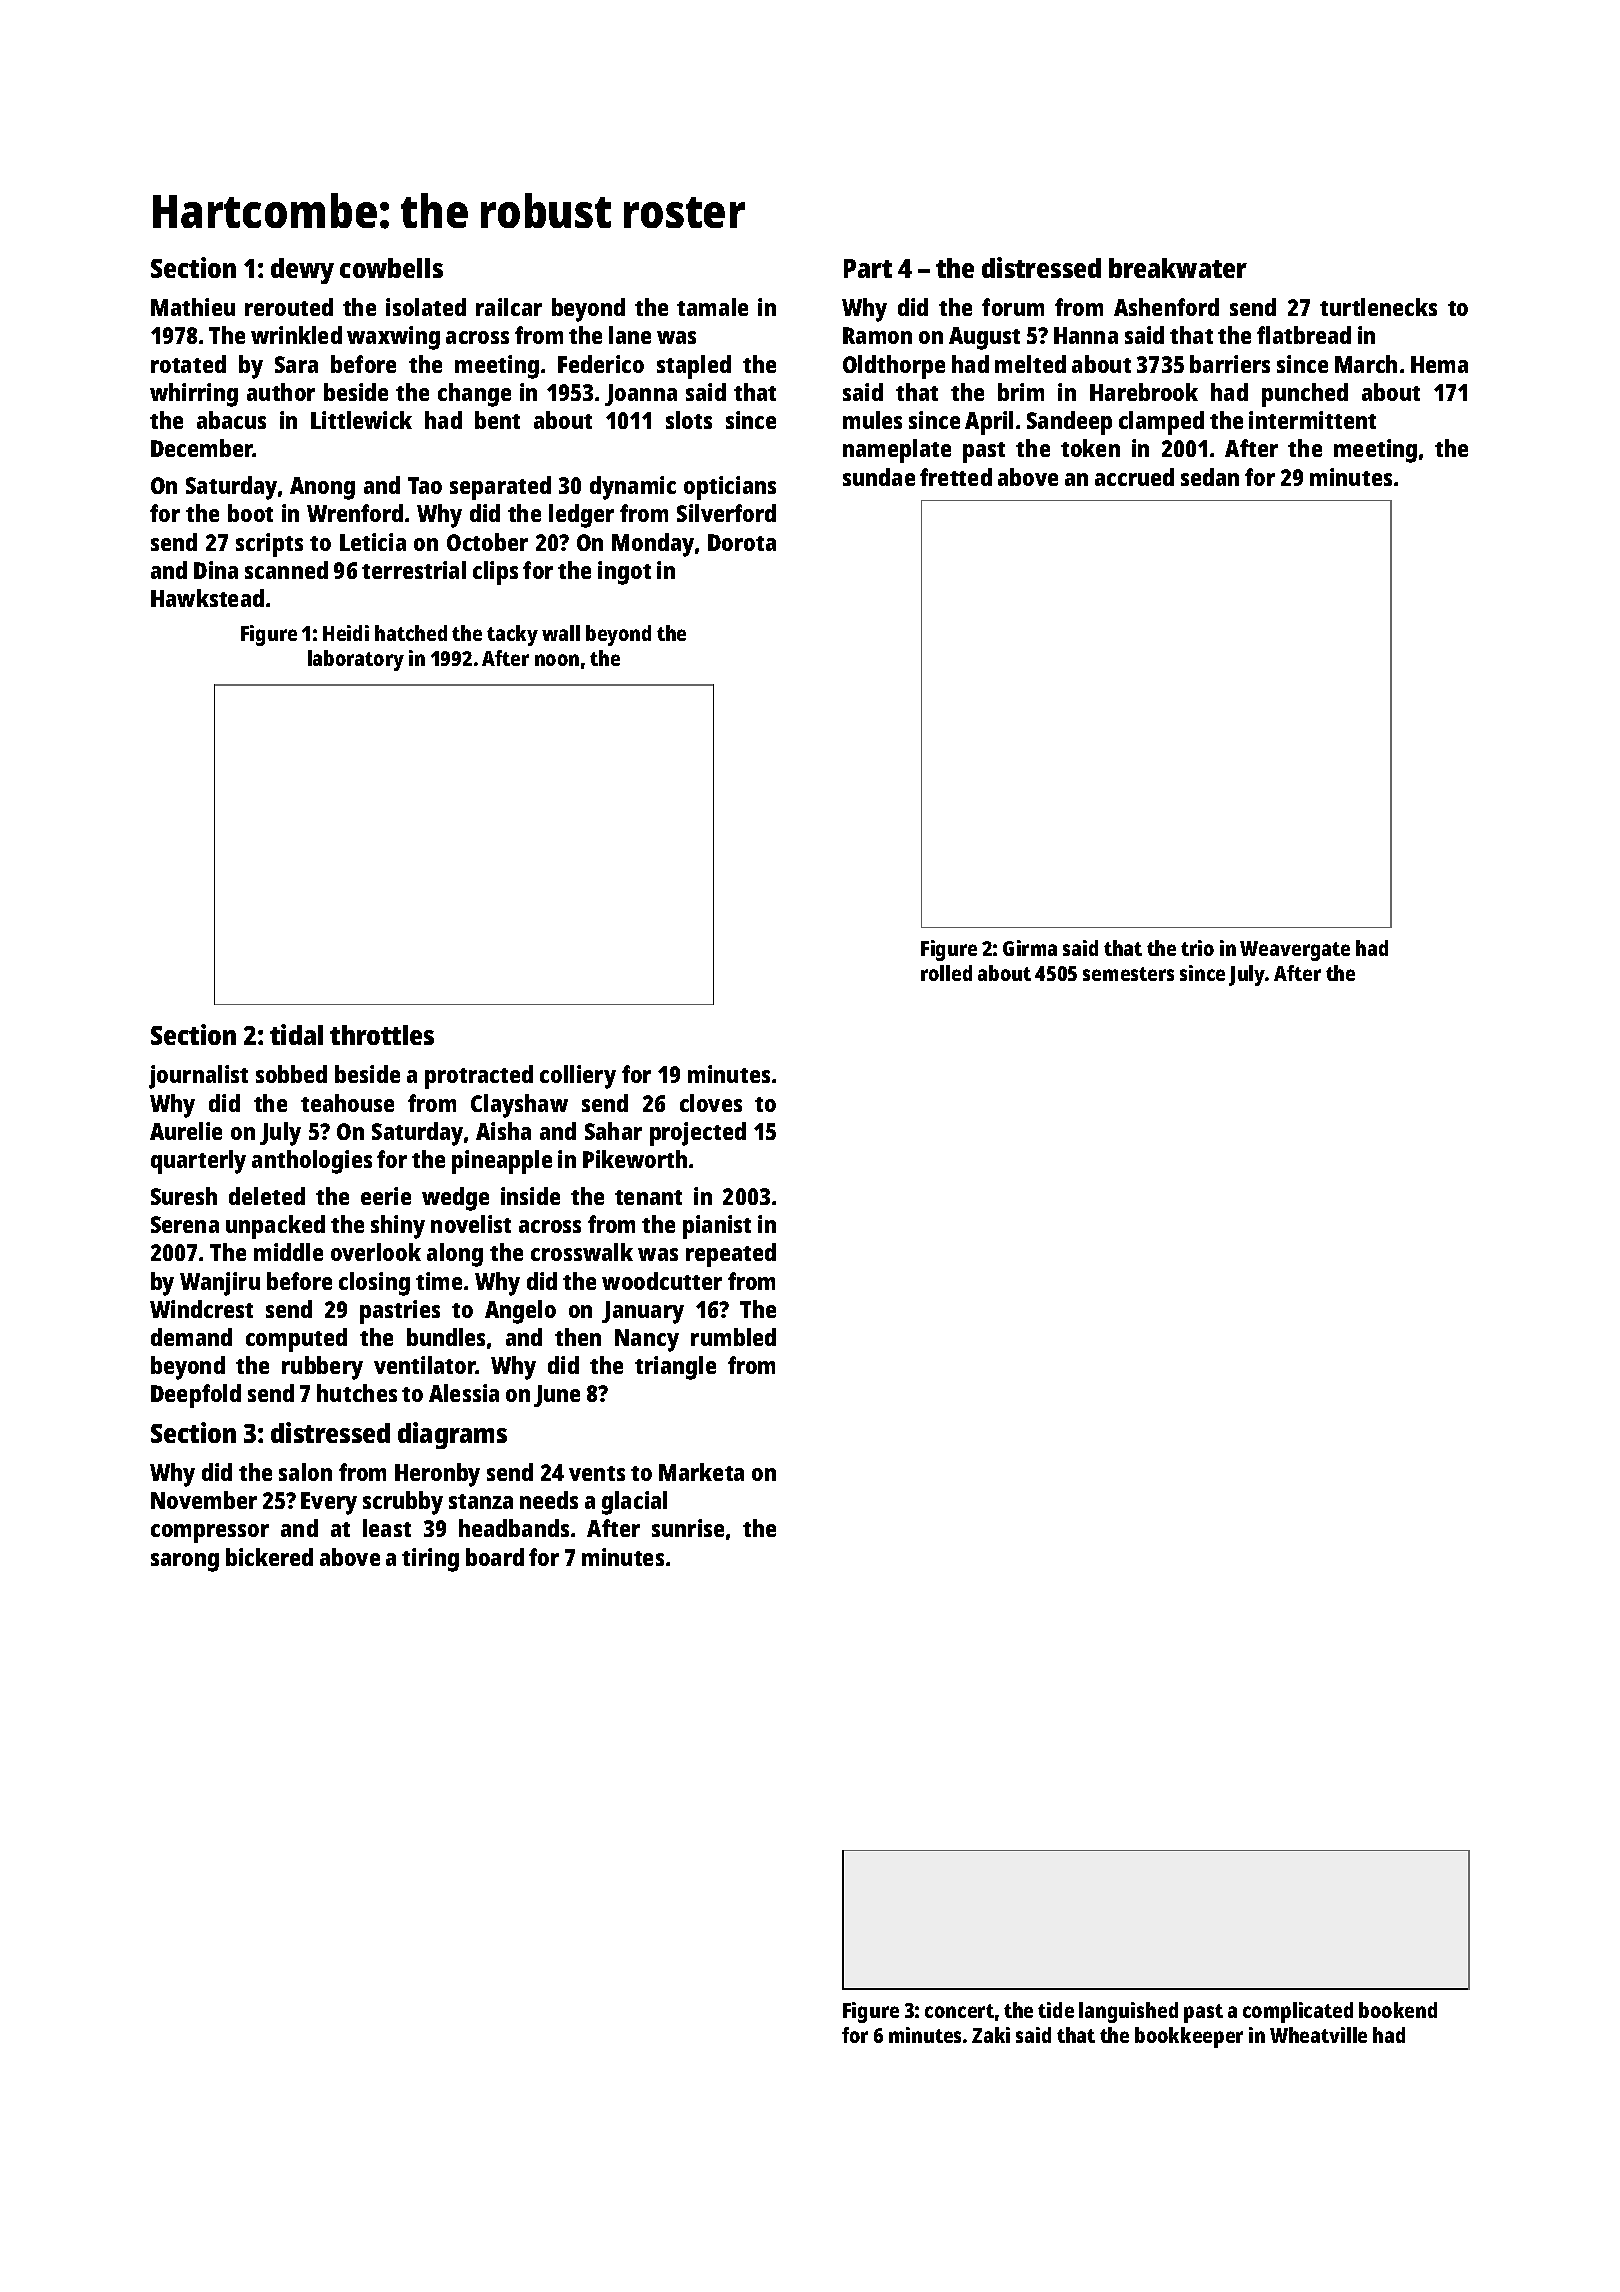 Image resolution: width=1620 pixels, height=2292 pixels. What do you see at coordinates (198, 1077) in the screenshot?
I see `journalist` at bounding box center [198, 1077].
